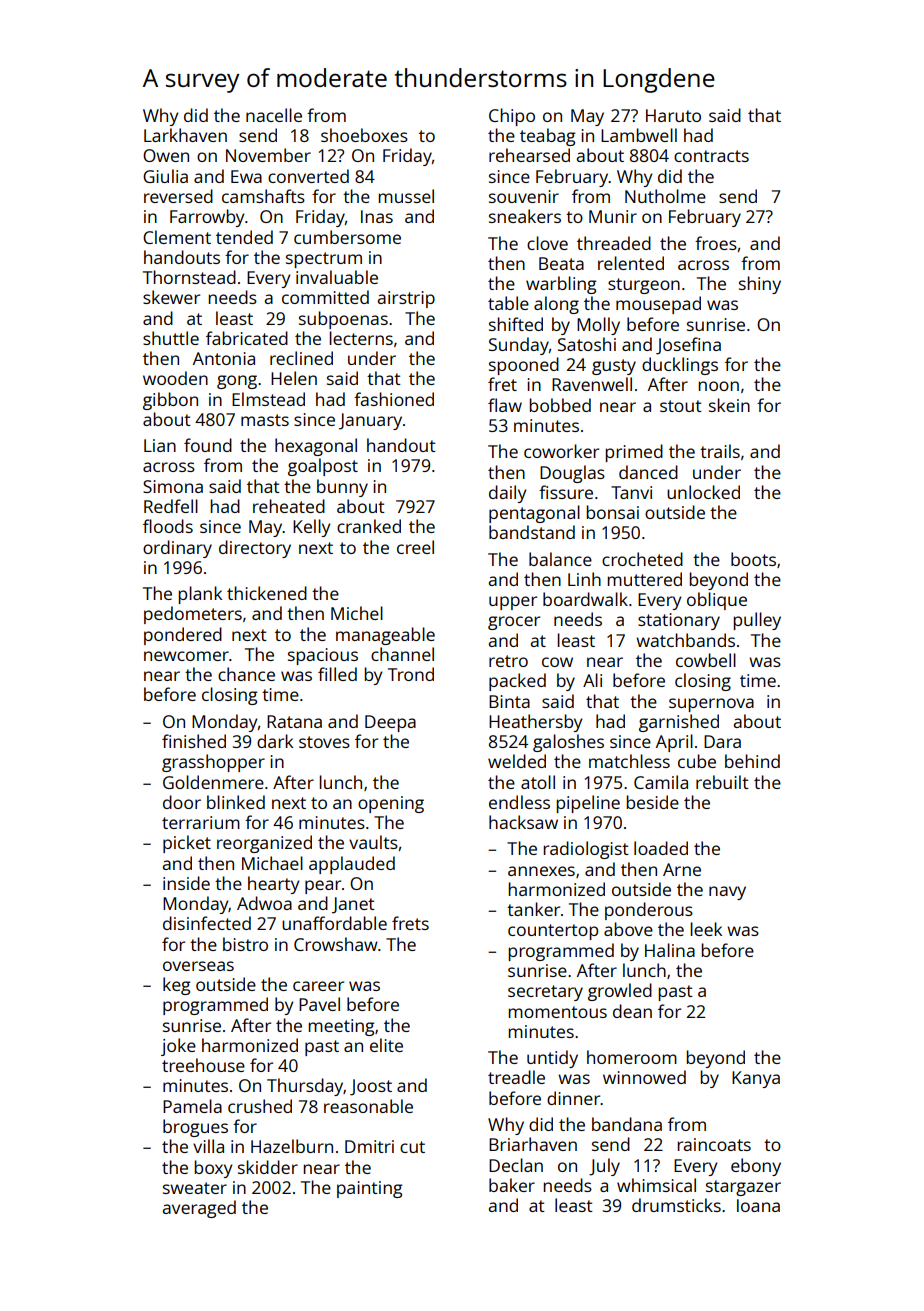 The width and height of the screenshot is (924, 1311). What do you see at coordinates (706, 929) in the screenshot?
I see `leek` at bounding box center [706, 929].
